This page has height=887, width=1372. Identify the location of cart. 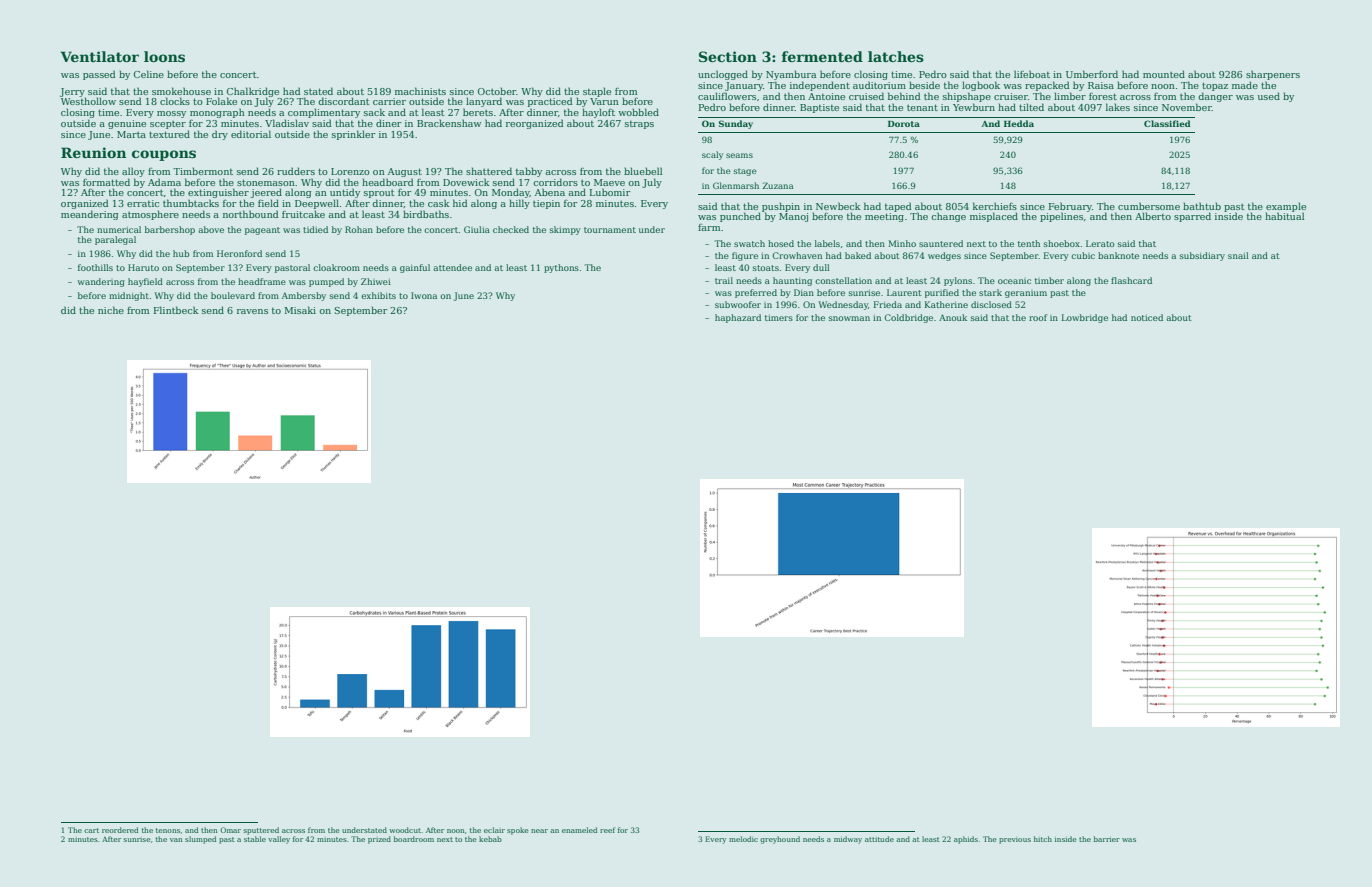
(91, 830).
